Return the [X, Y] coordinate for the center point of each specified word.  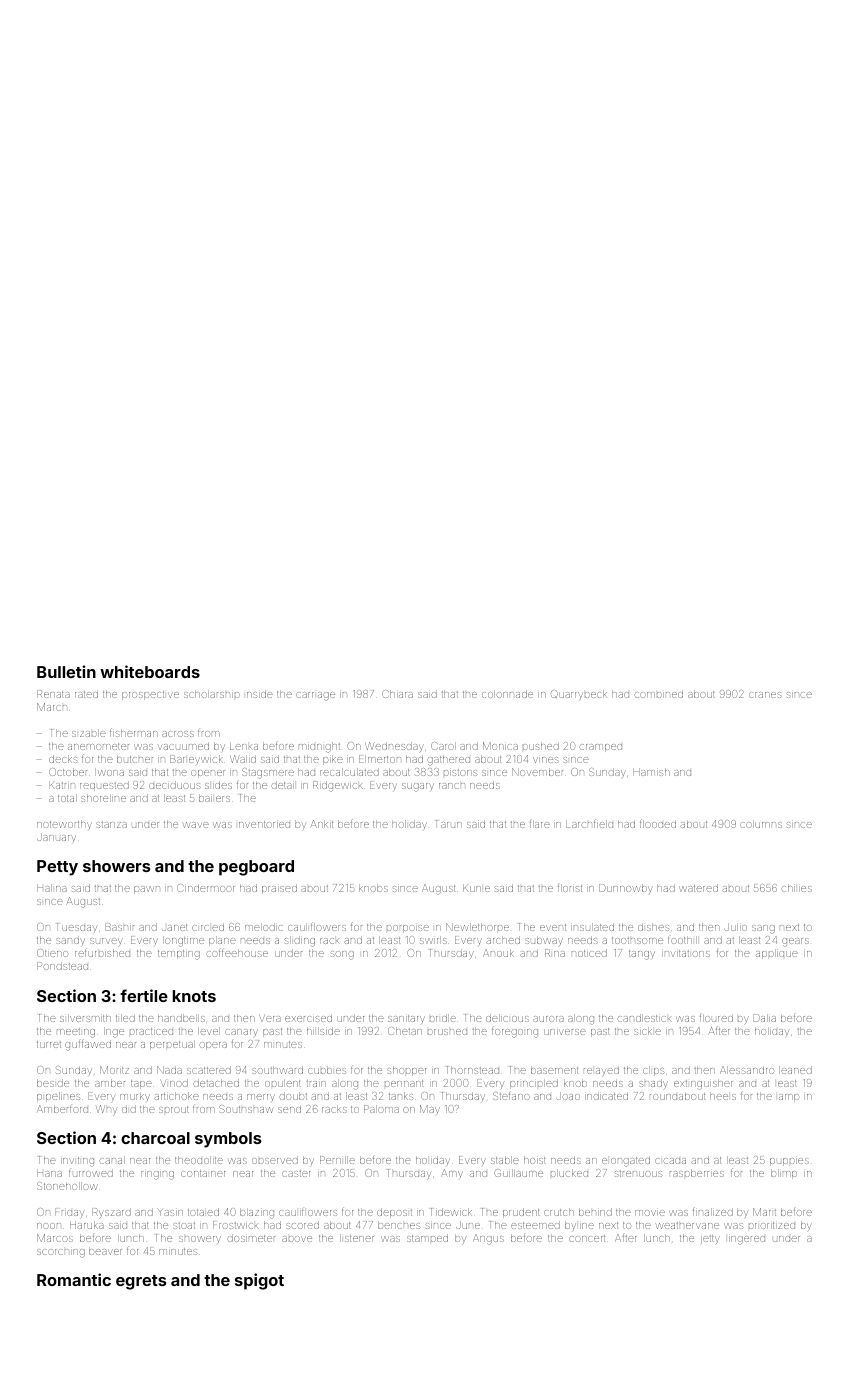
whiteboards [150, 671]
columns [761, 824]
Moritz [114, 1070]
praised [279, 889]
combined [658, 694]
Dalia [765, 1018]
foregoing [515, 1032]
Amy [452, 1173]
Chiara [397, 694]
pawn [147, 890]
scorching [61, 1253]
